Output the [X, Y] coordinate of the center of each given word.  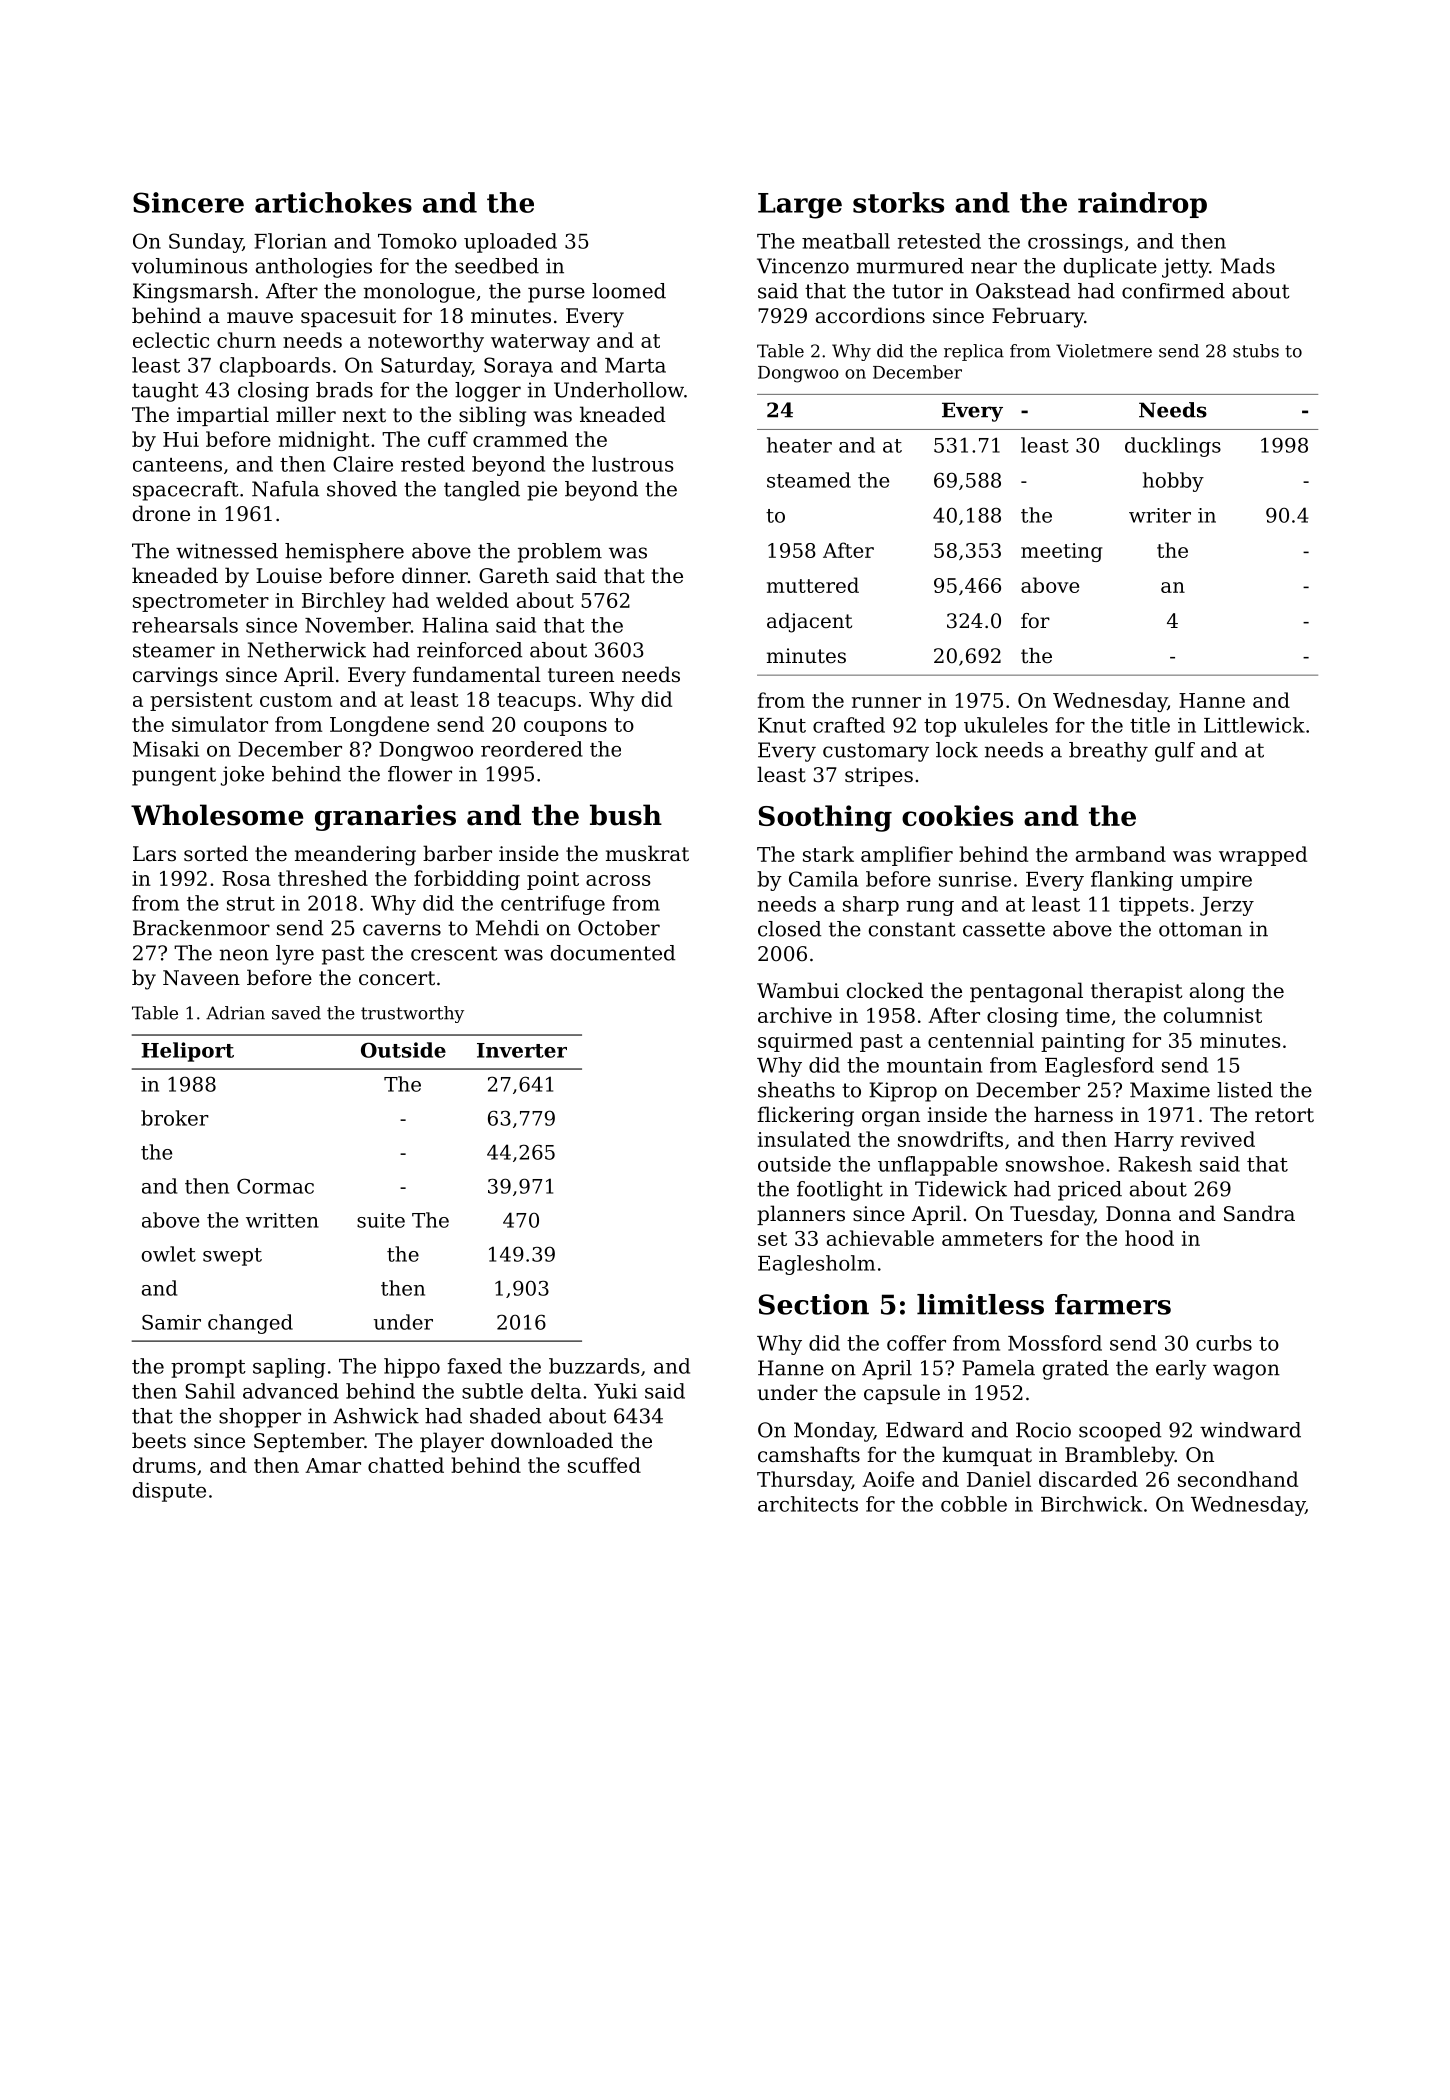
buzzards [594, 1366]
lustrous [633, 464]
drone [161, 513]
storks [898, 202]
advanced [291, 1391]
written [282, 1220]
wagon [1246, 1372]
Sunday [205, 243]
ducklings [1173, 447]
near [994, 268]
